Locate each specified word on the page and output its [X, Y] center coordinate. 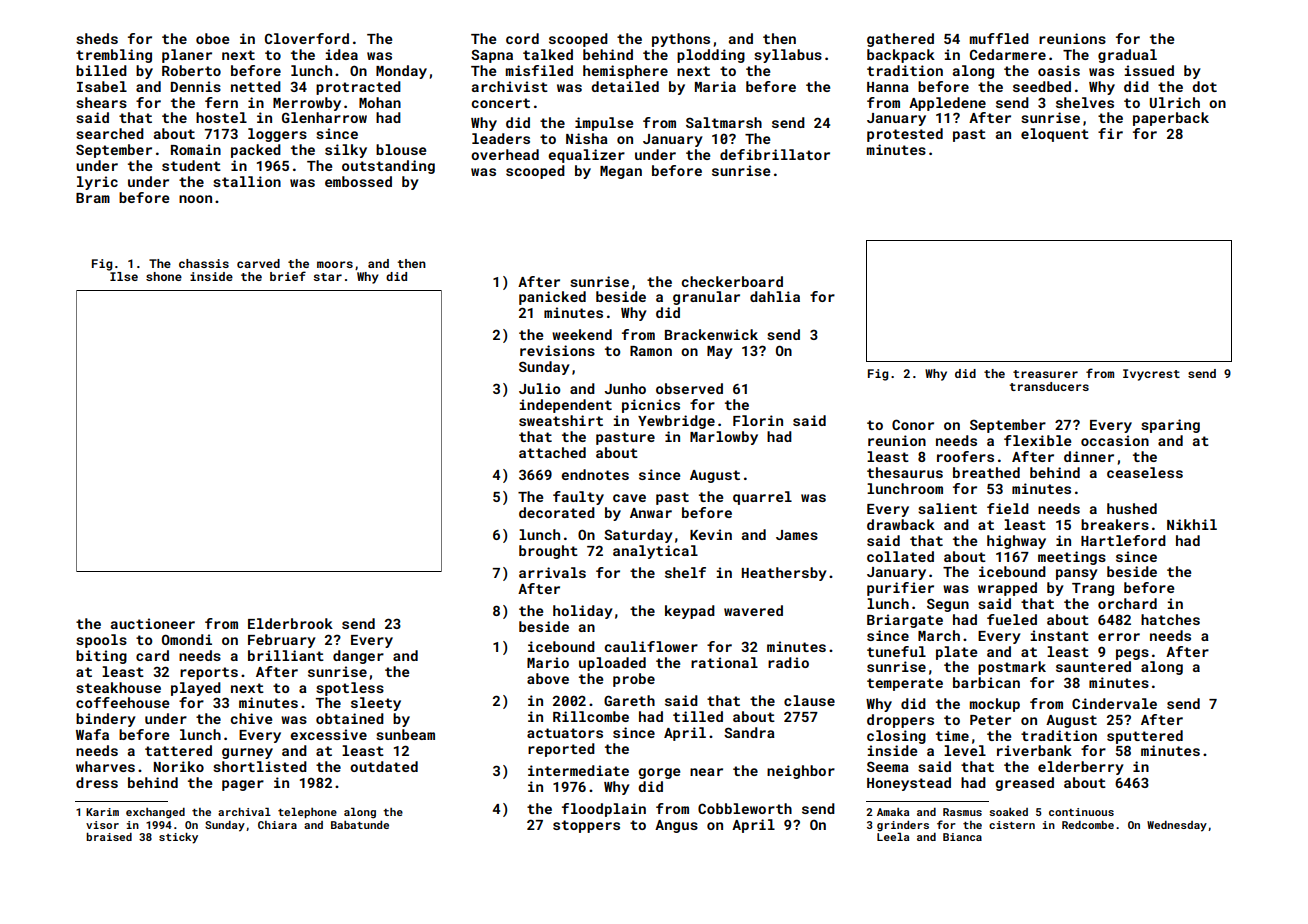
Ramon [651, 351]
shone [164, 276]
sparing [1170, 426]
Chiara [277, 825]
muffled [999, 38]
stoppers [586, 826]
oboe [212, 38]
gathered [900, 40]
